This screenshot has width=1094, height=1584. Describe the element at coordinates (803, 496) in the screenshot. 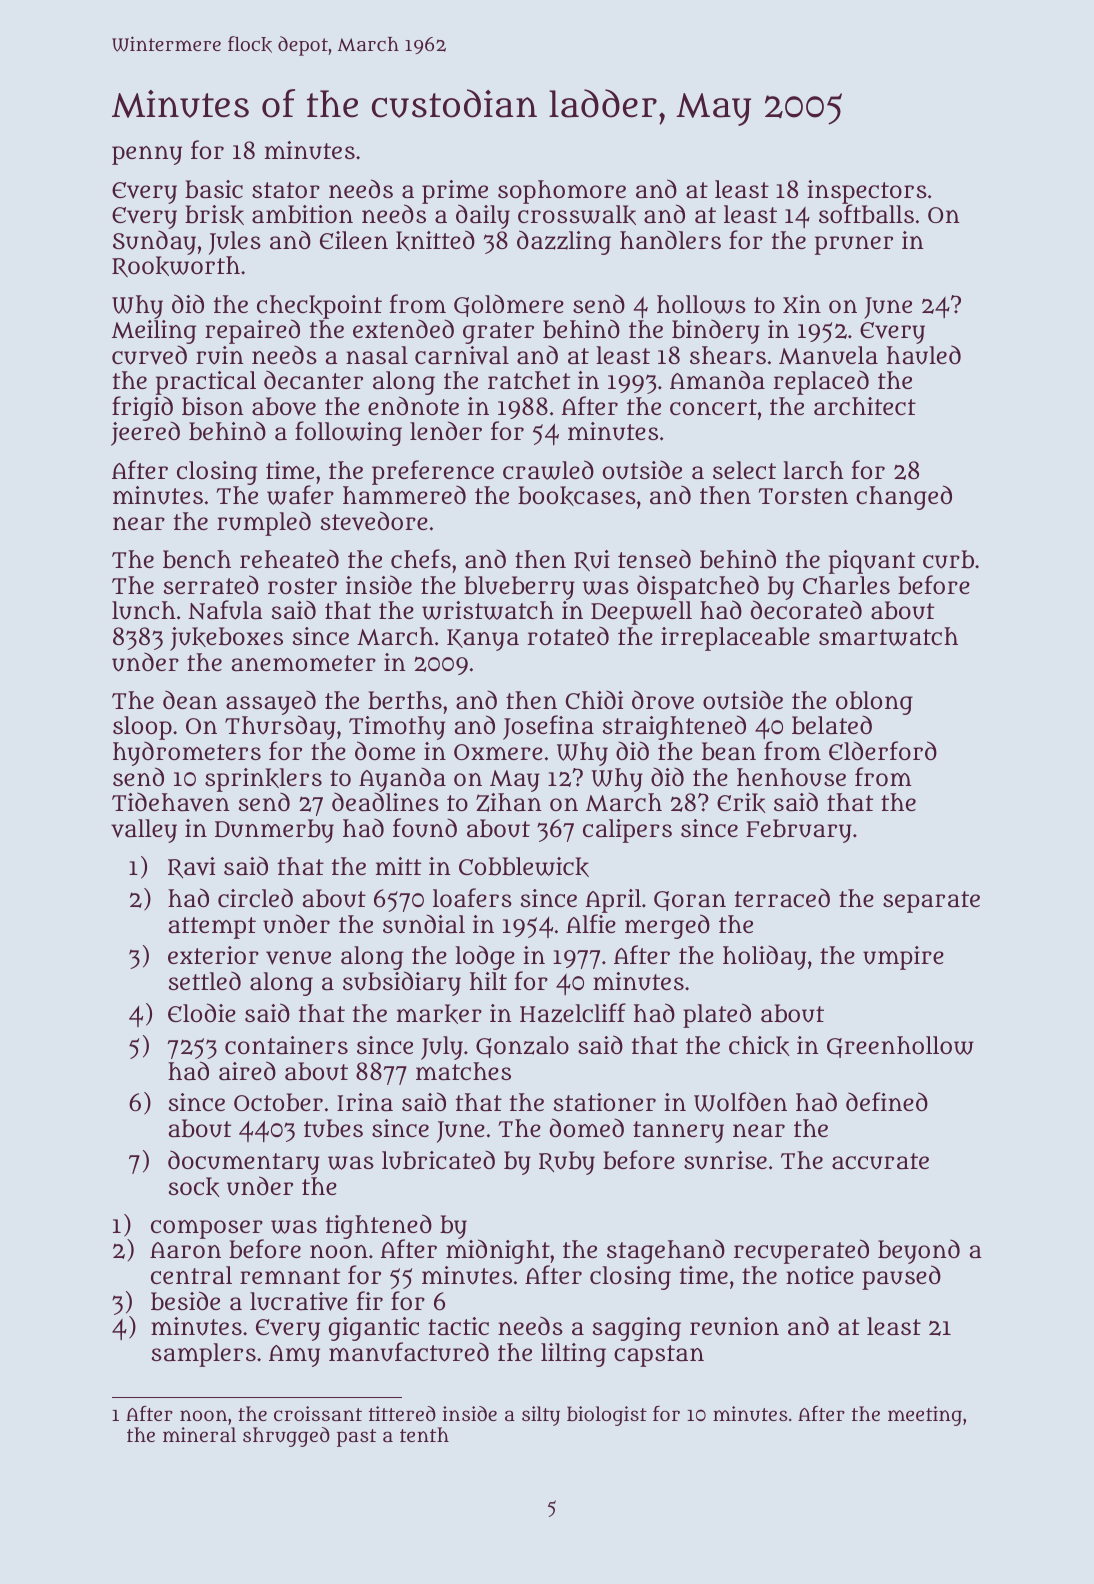

I see `Torsten` at that location.
